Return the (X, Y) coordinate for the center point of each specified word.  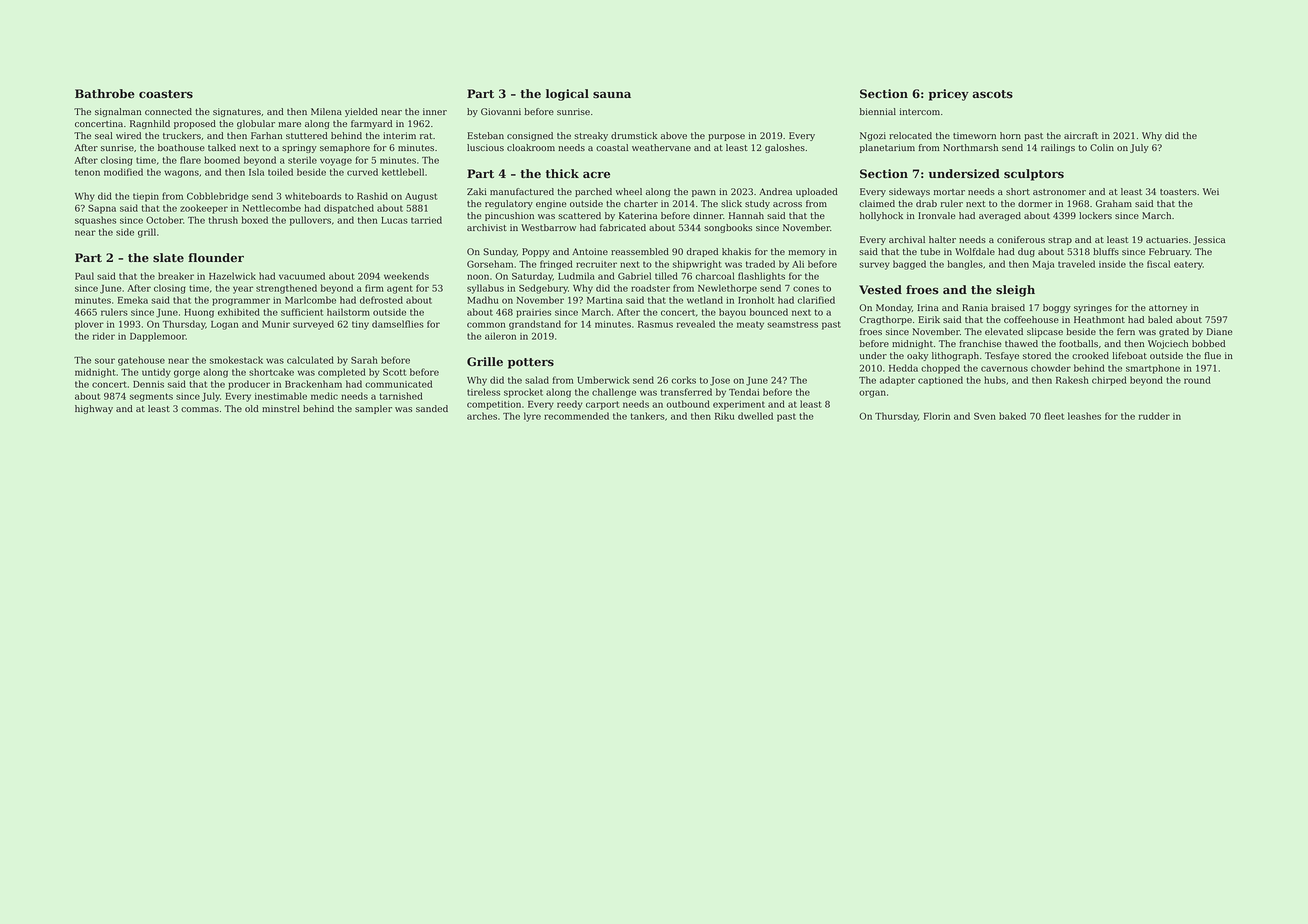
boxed (254, 220)
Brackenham (313, 384)
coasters (166, 94)
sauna (612, 95)
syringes (1093, 308)
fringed (556, 265)
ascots (992, 94)
